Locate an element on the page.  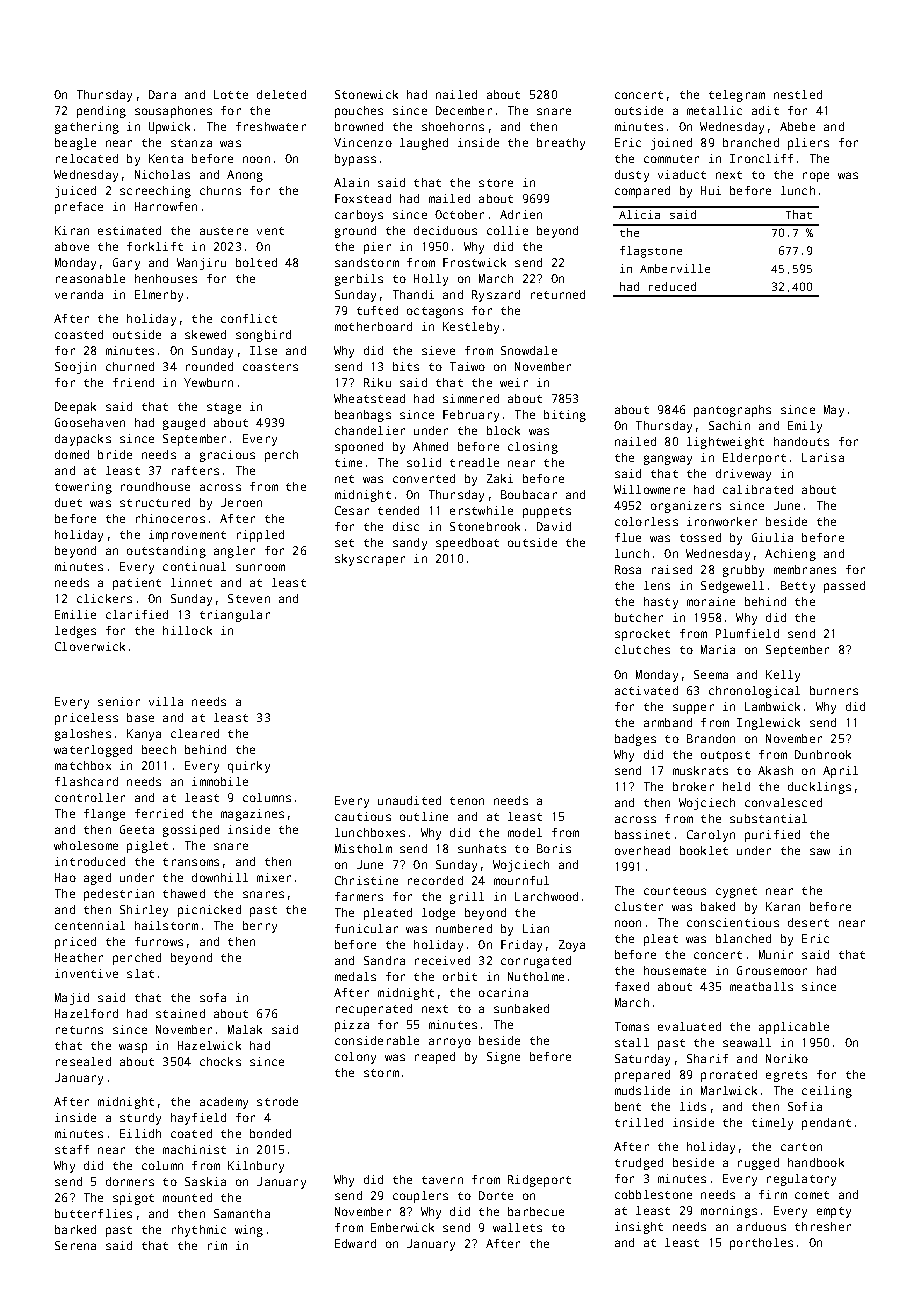
unaudited is located at coordinates (409, 800).
